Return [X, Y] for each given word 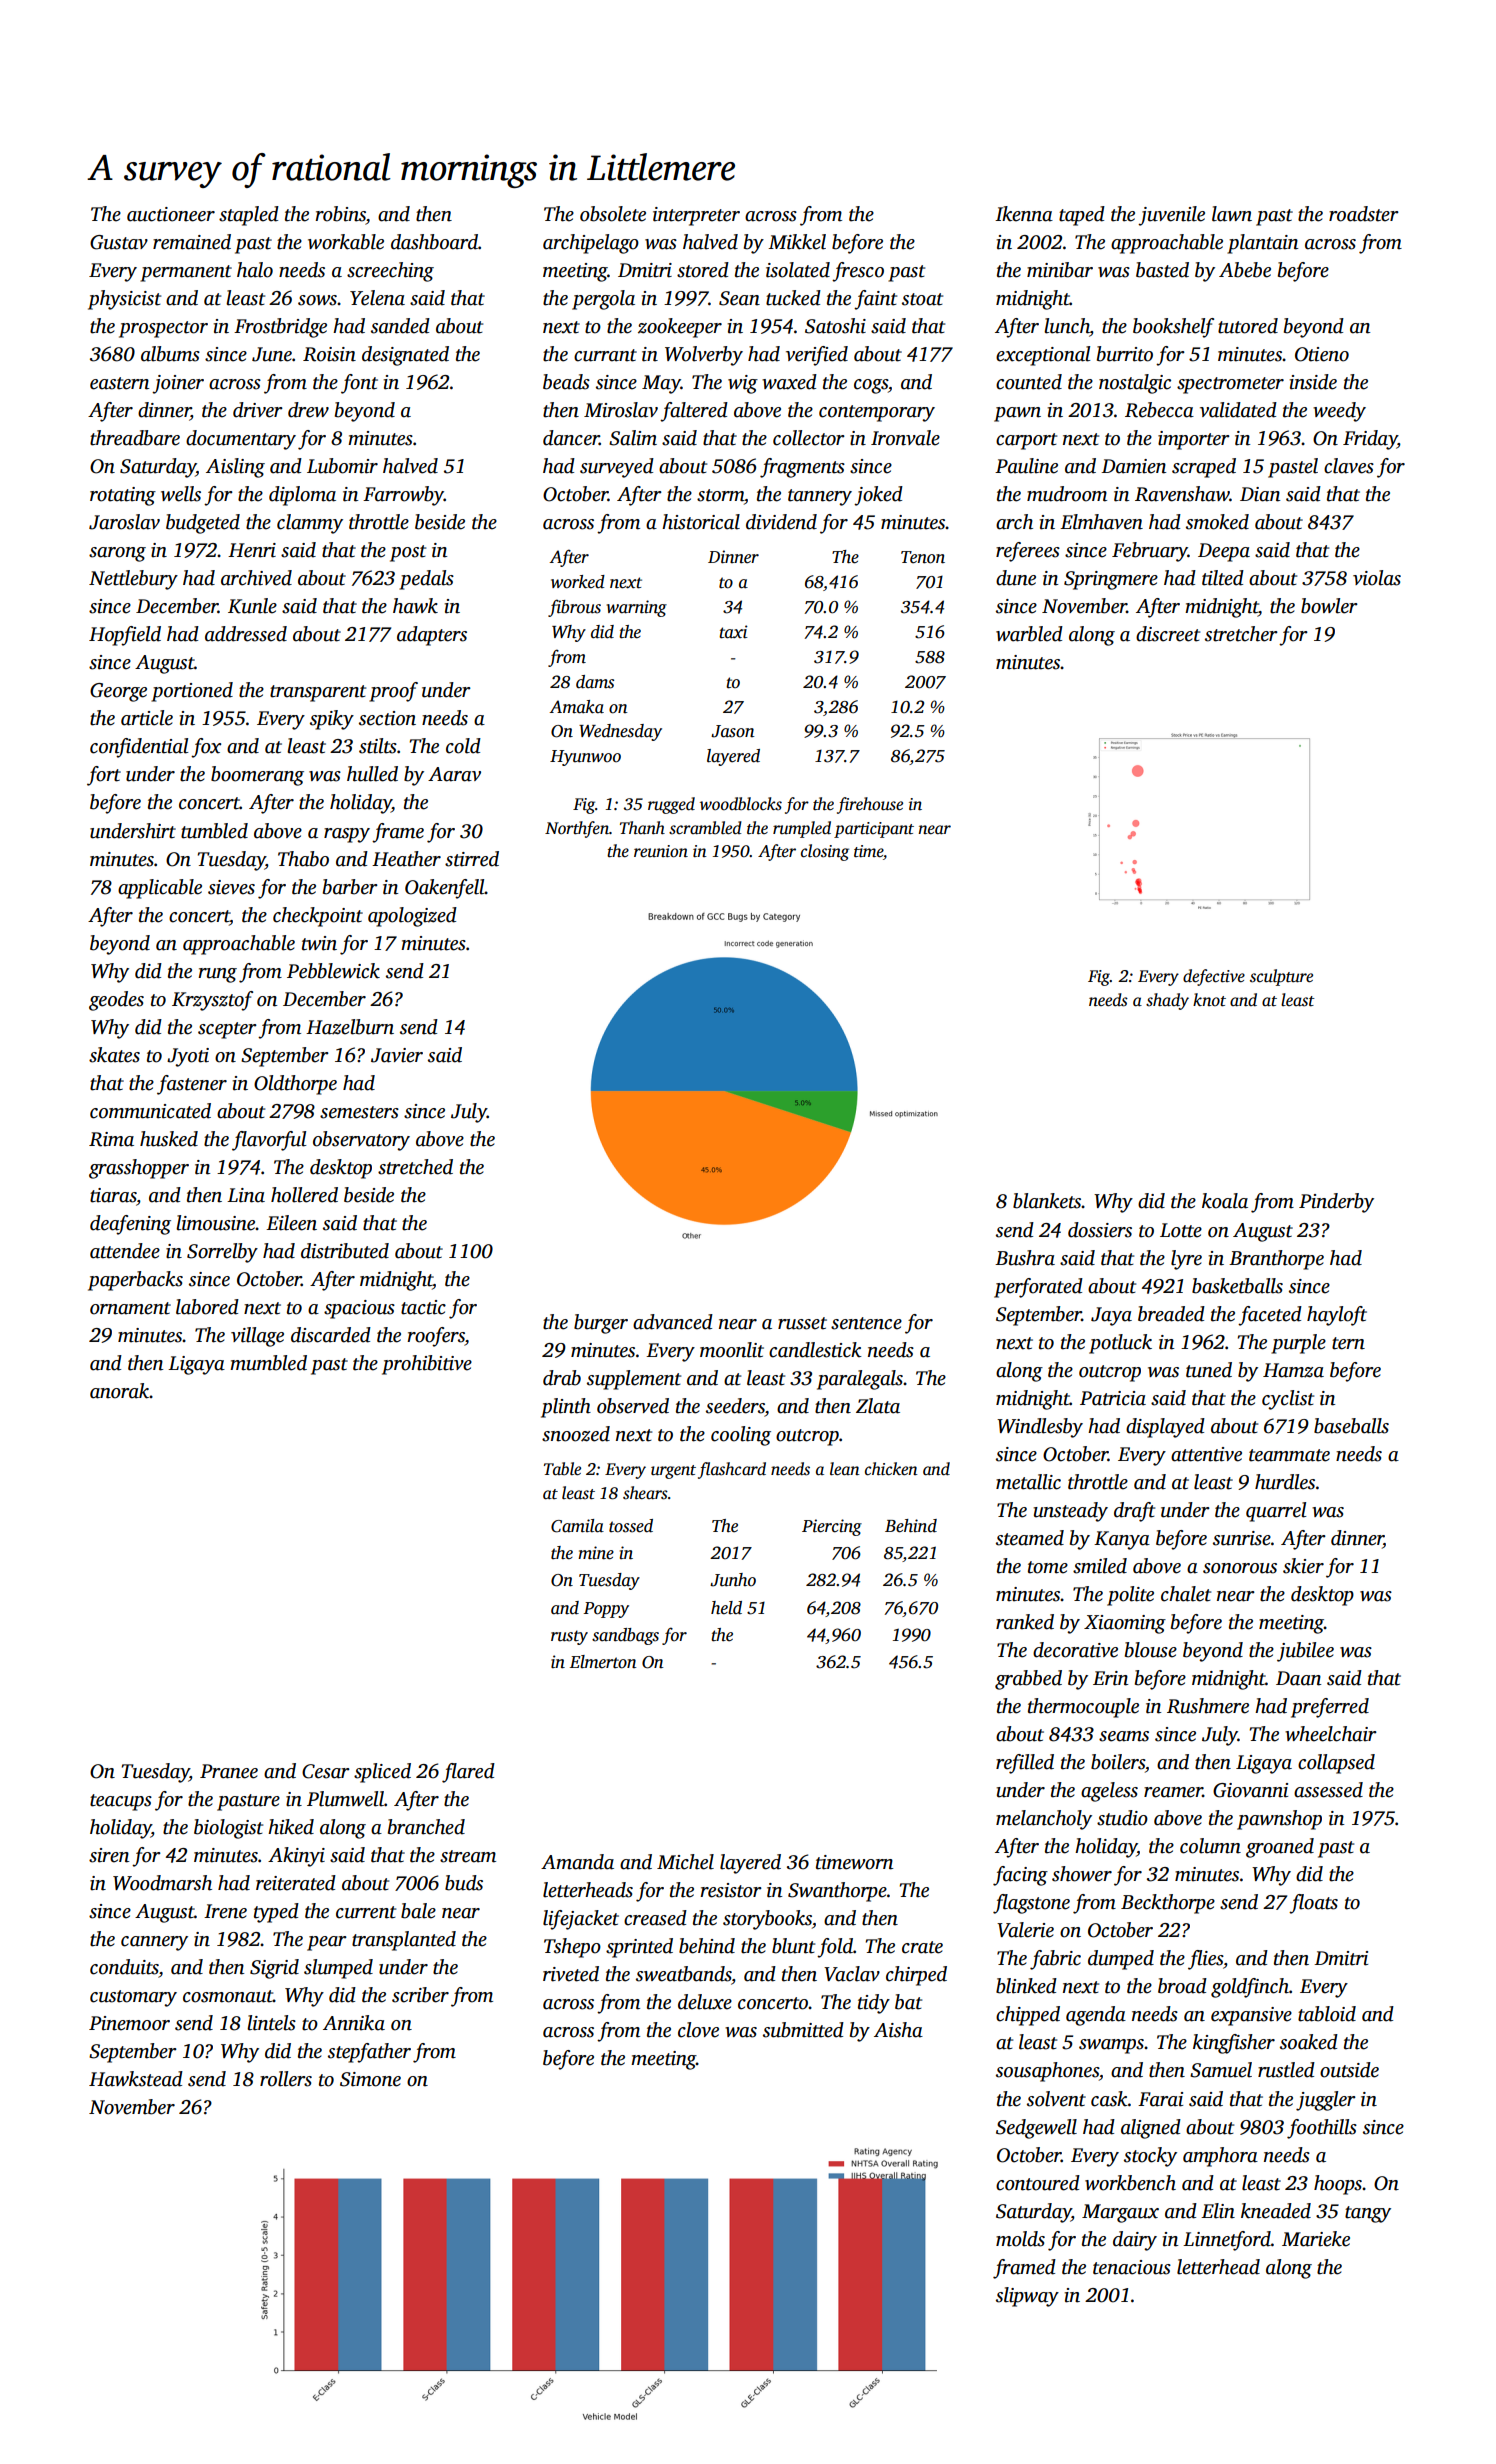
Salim [633, 438]
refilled [1025, 1764]
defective [1214, 977]
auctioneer [171, 214]
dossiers [1100, 1230]
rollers [286, 2079]
